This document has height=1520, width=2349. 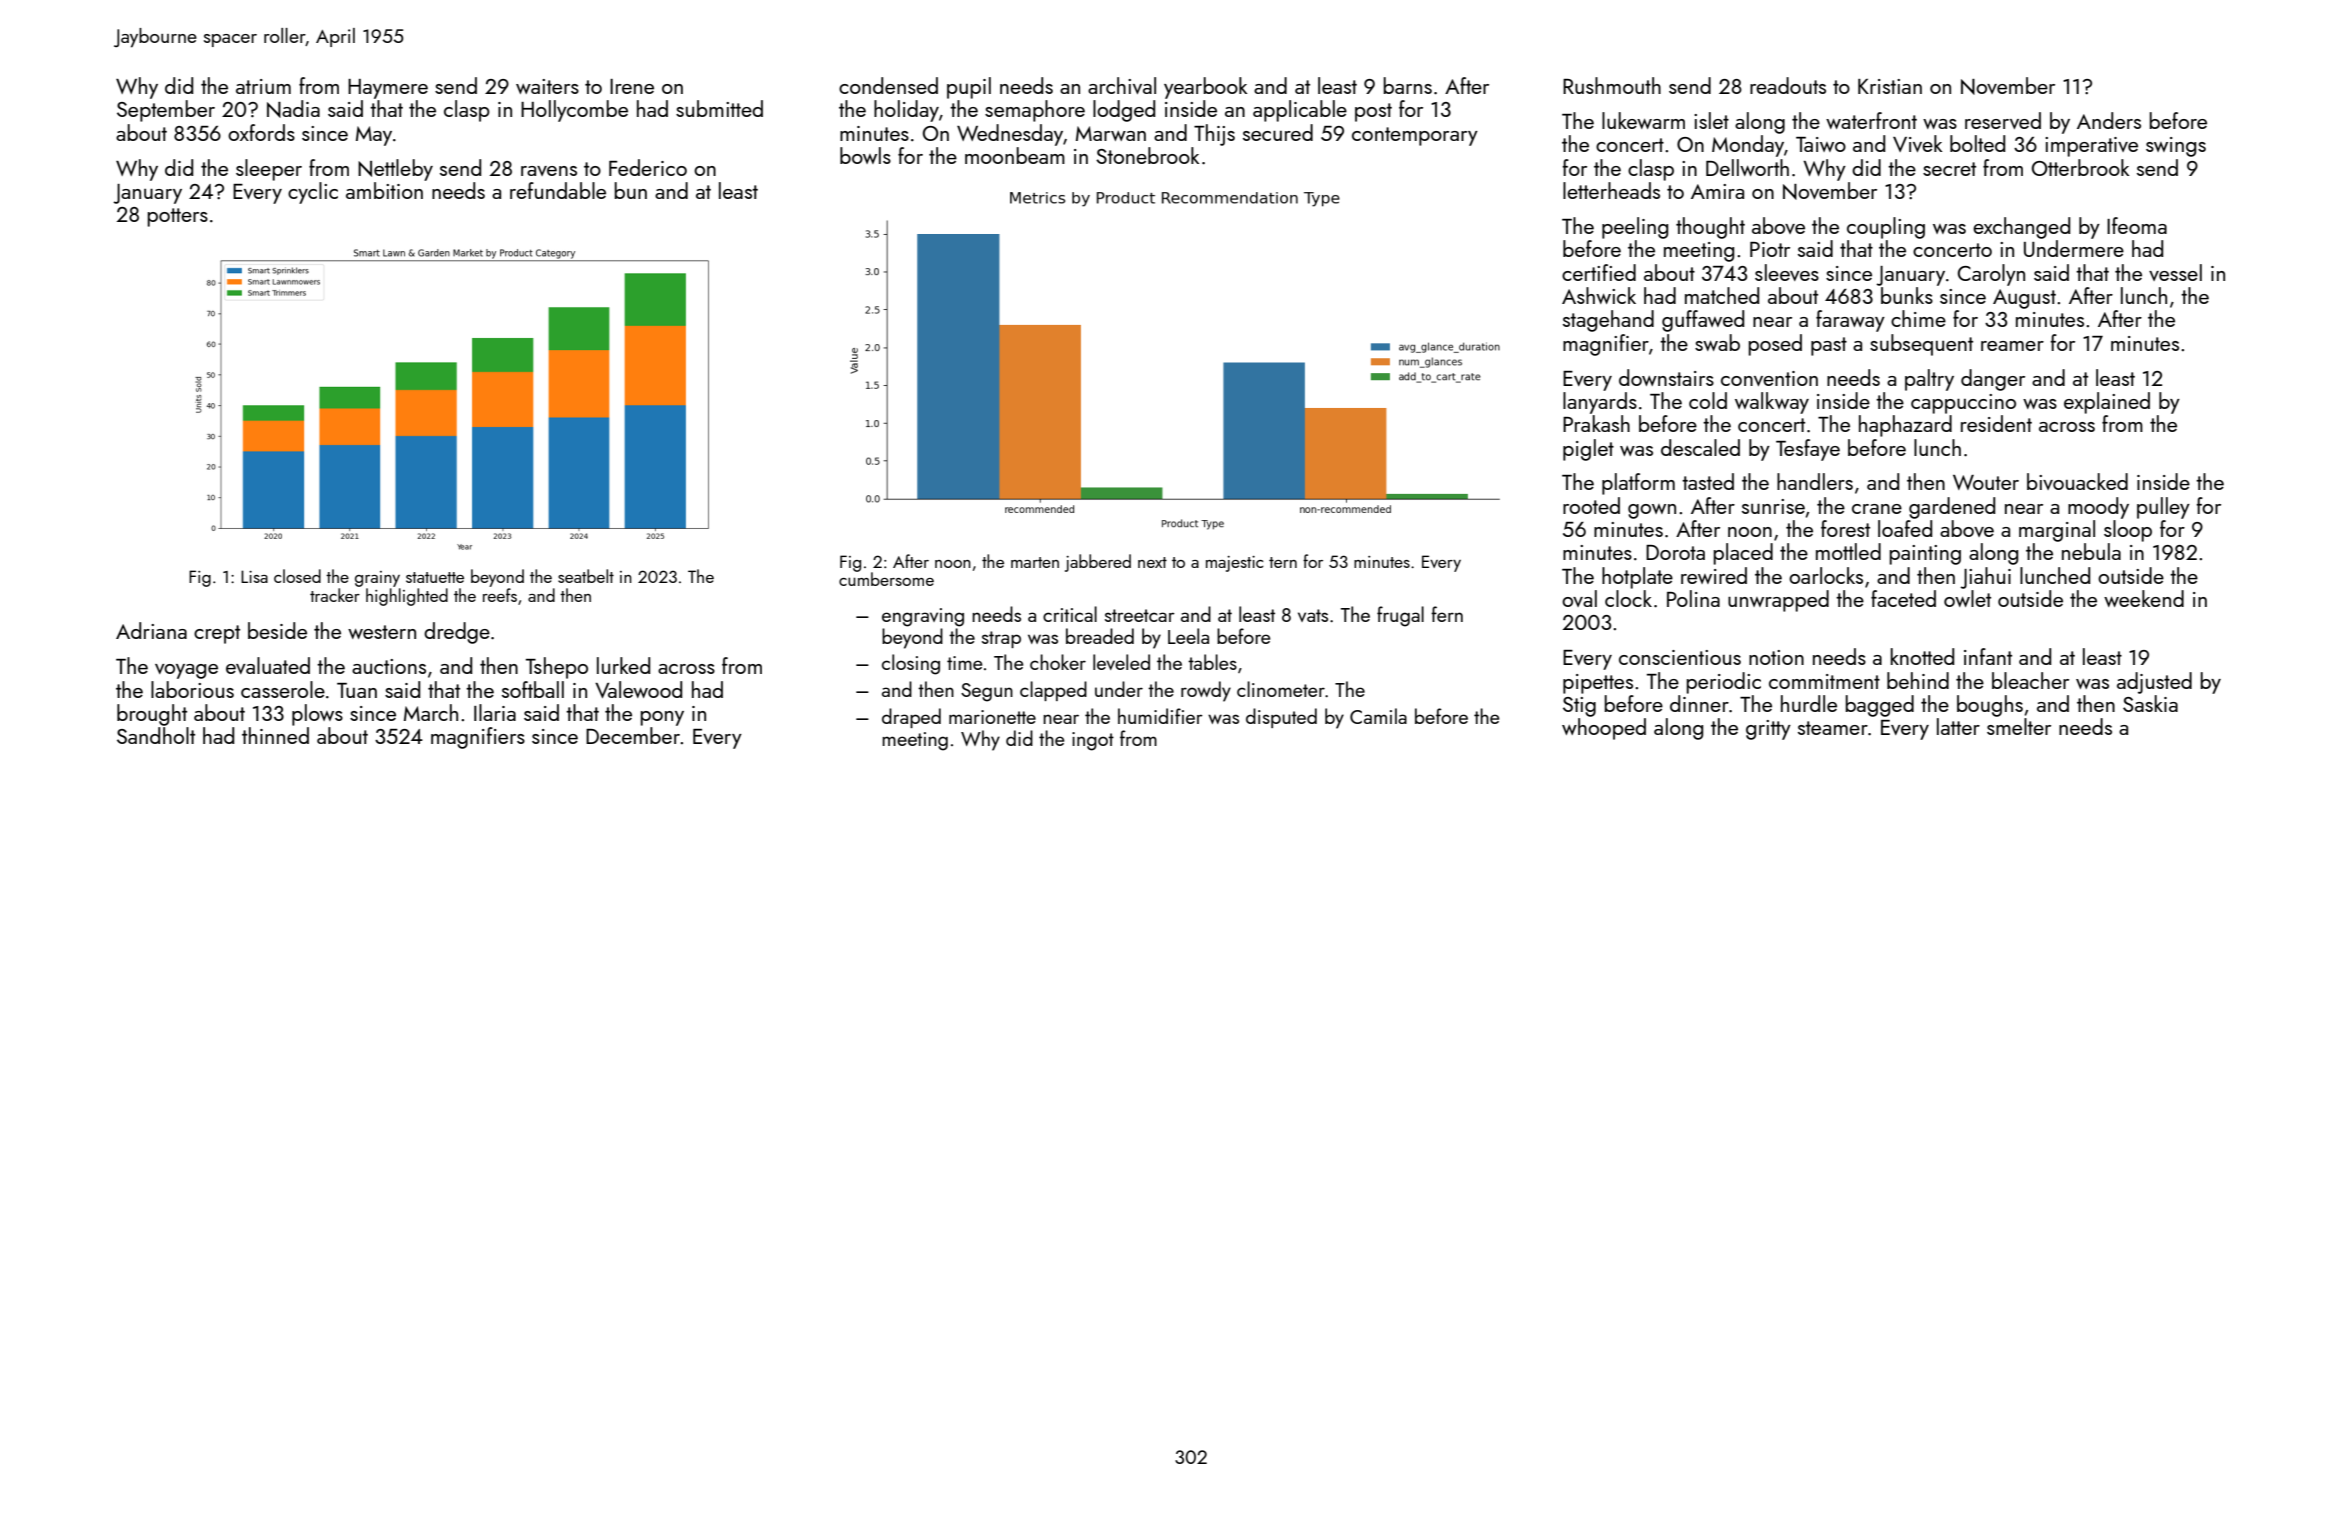 What do you see at coordinates (297, 576) in the document?
I see `closed` at bounding box center [297, 576].
